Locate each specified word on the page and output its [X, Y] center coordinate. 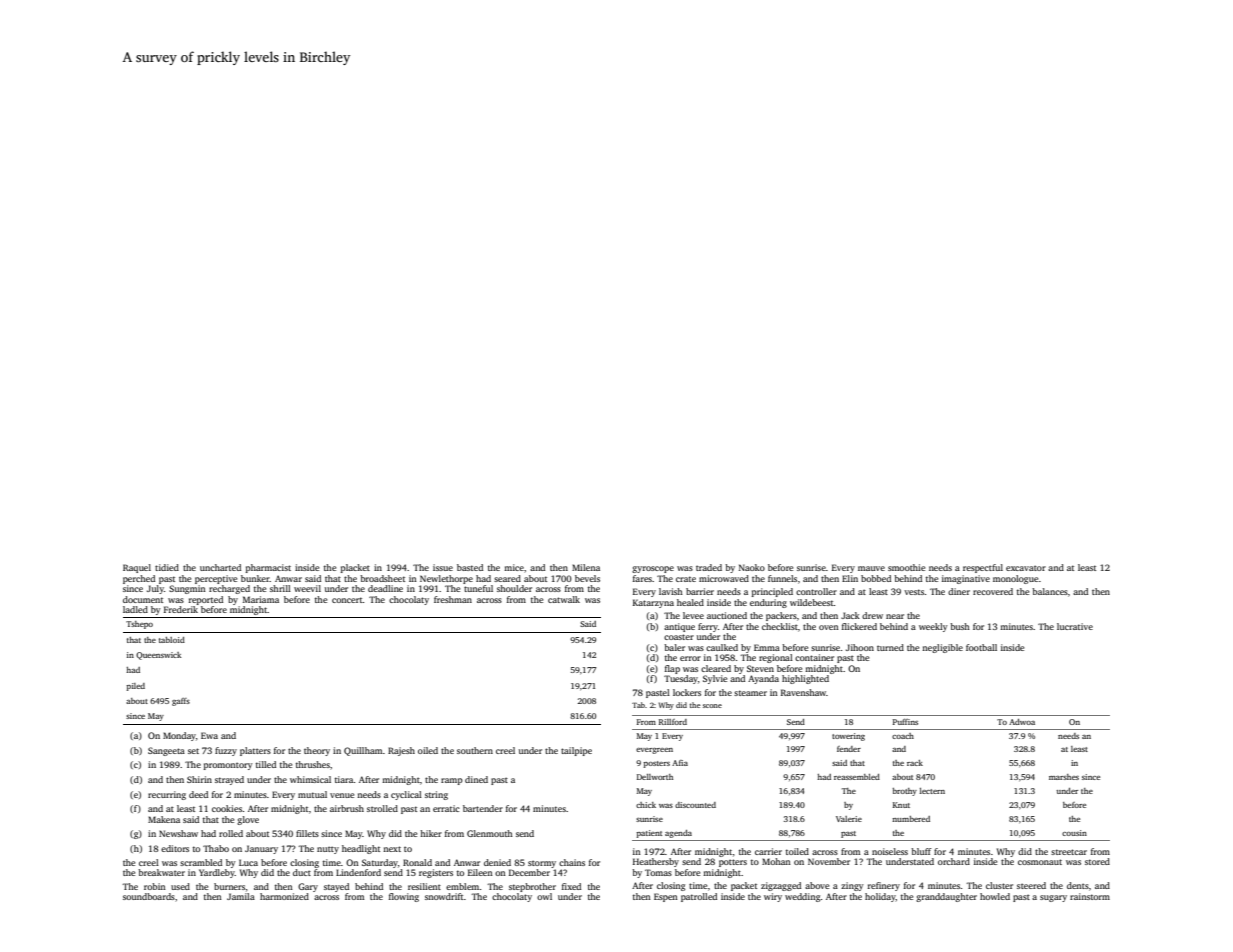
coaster [679, 637]
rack [915, 763]
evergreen [654, 751]
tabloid [172, 640]
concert [347, 600]
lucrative [1075, 626]
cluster [999, 885]
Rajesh [401, 751]
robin [155, 886]
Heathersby [656, 862]
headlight [361, 849]
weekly [933, 627]
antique [679, 627]
